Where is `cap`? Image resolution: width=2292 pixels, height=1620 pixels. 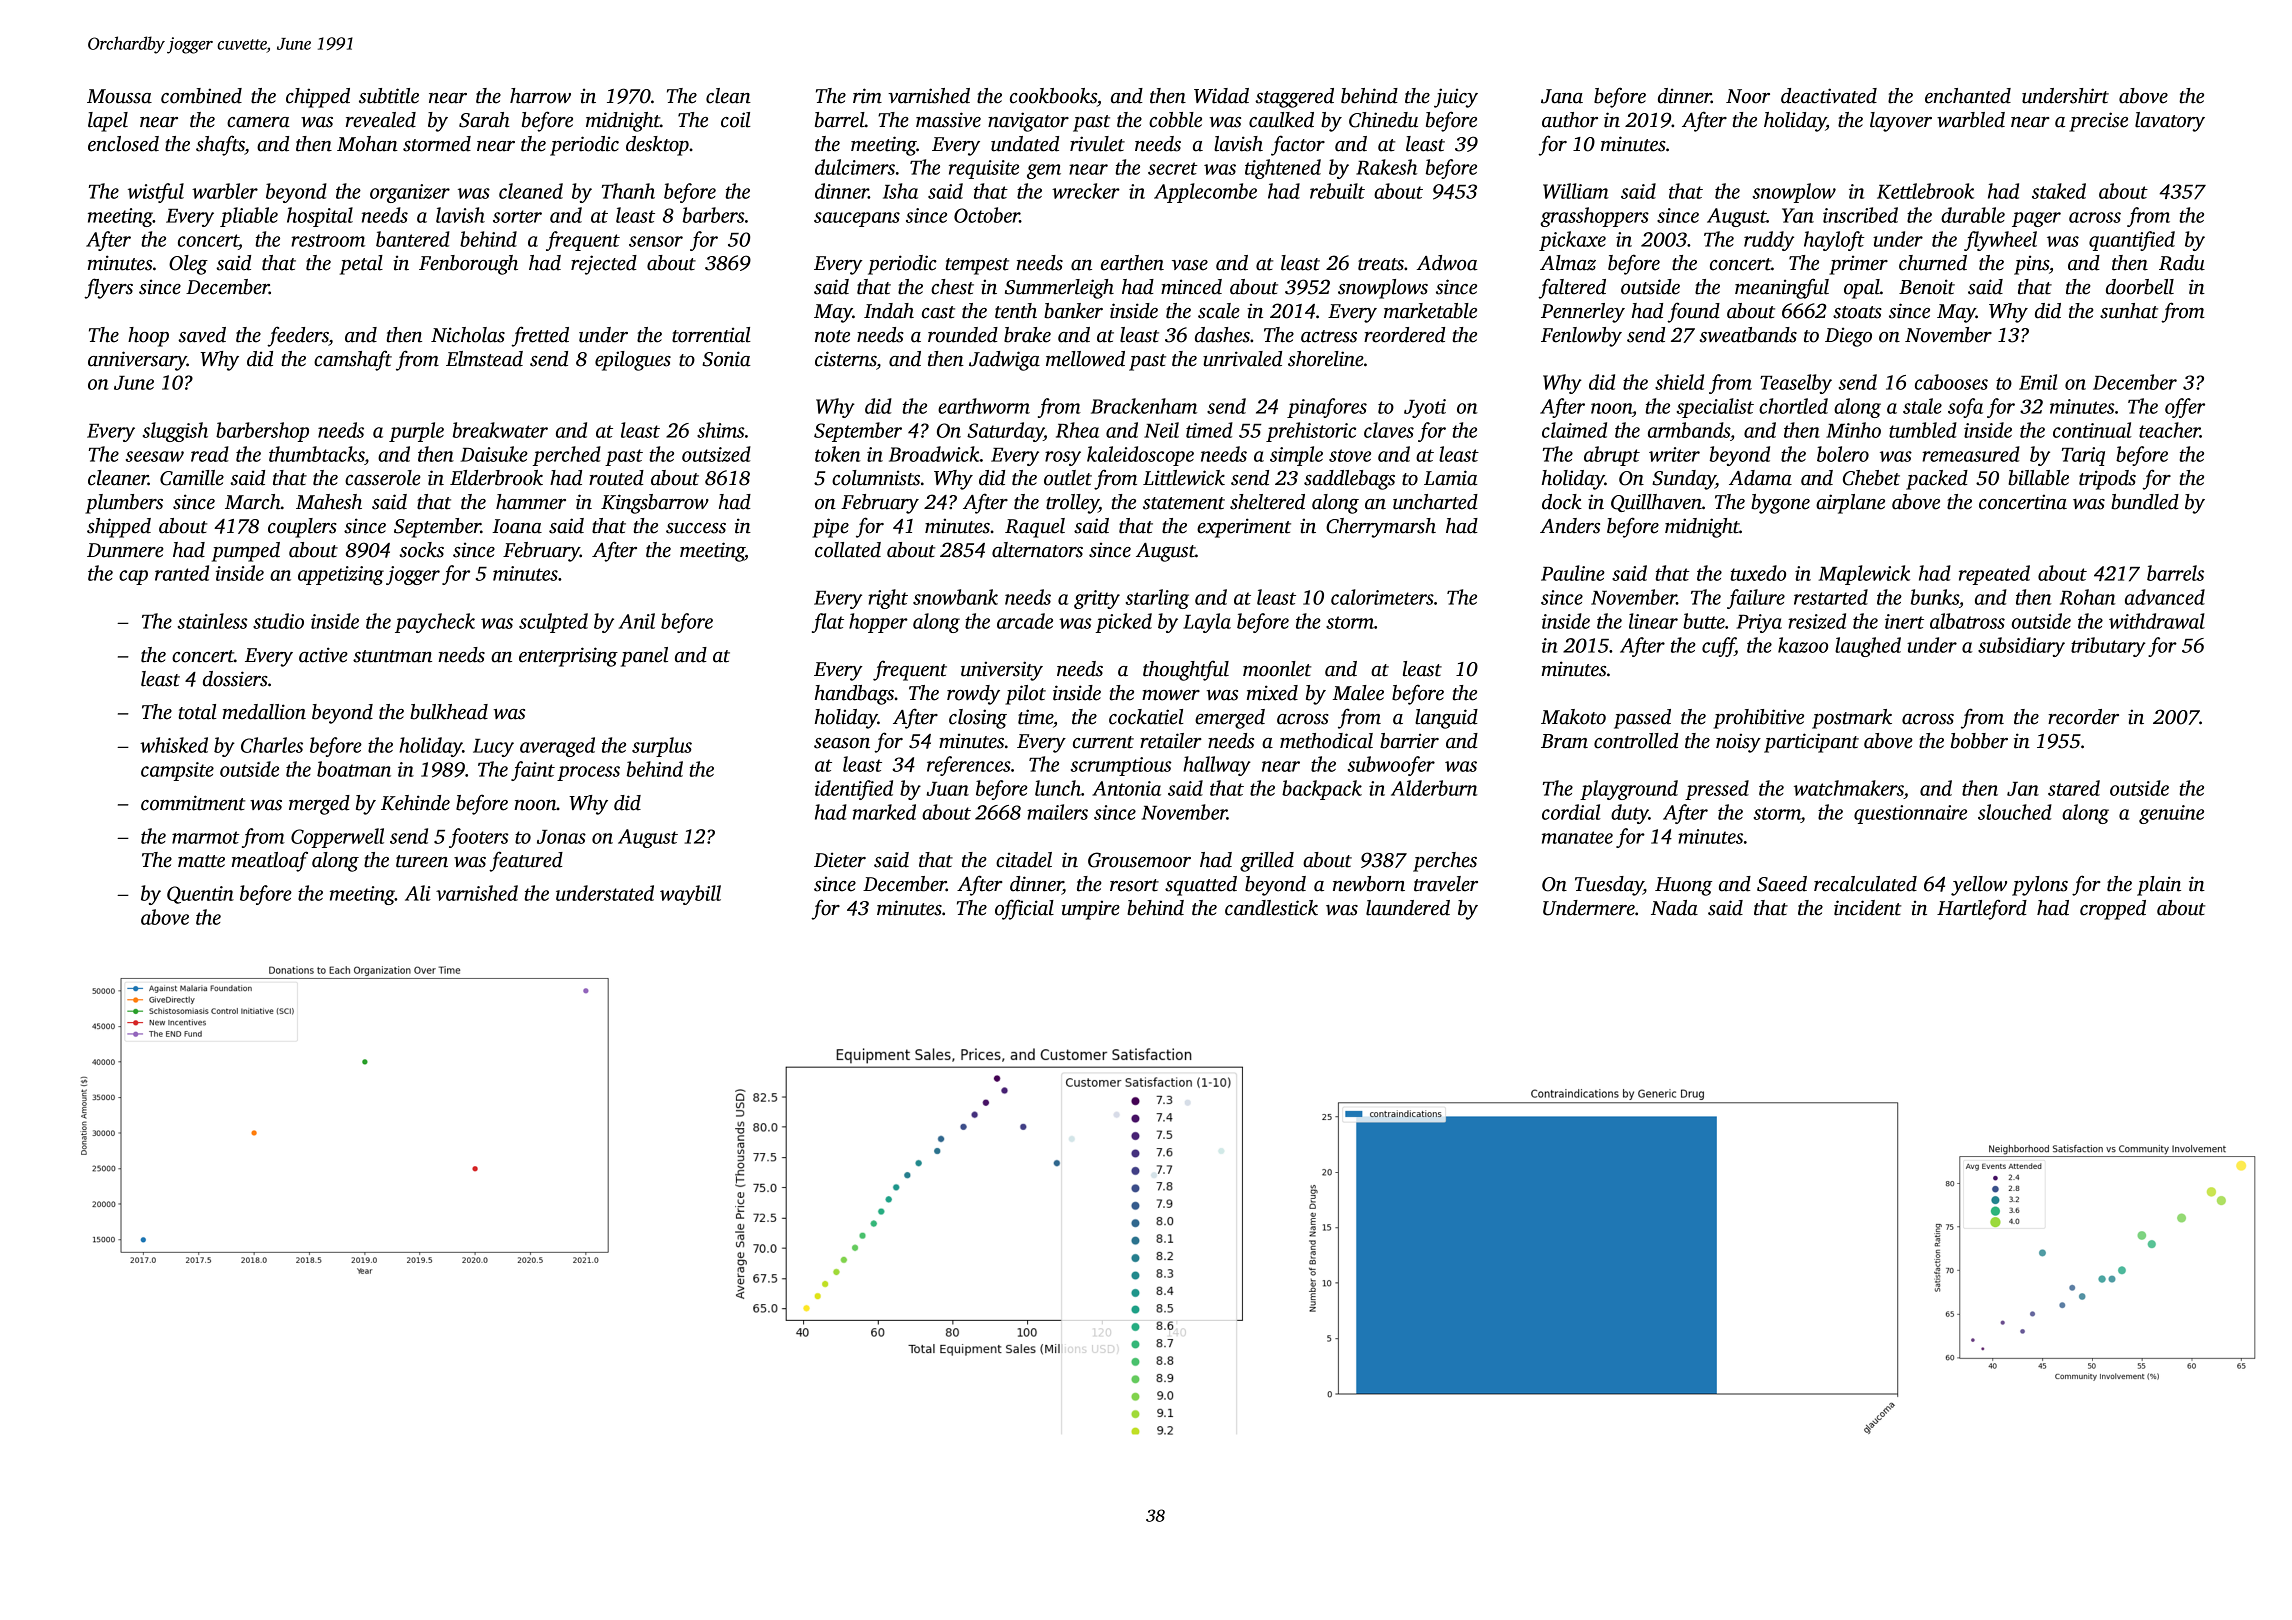
cap is located at coordinates (133, 577).
